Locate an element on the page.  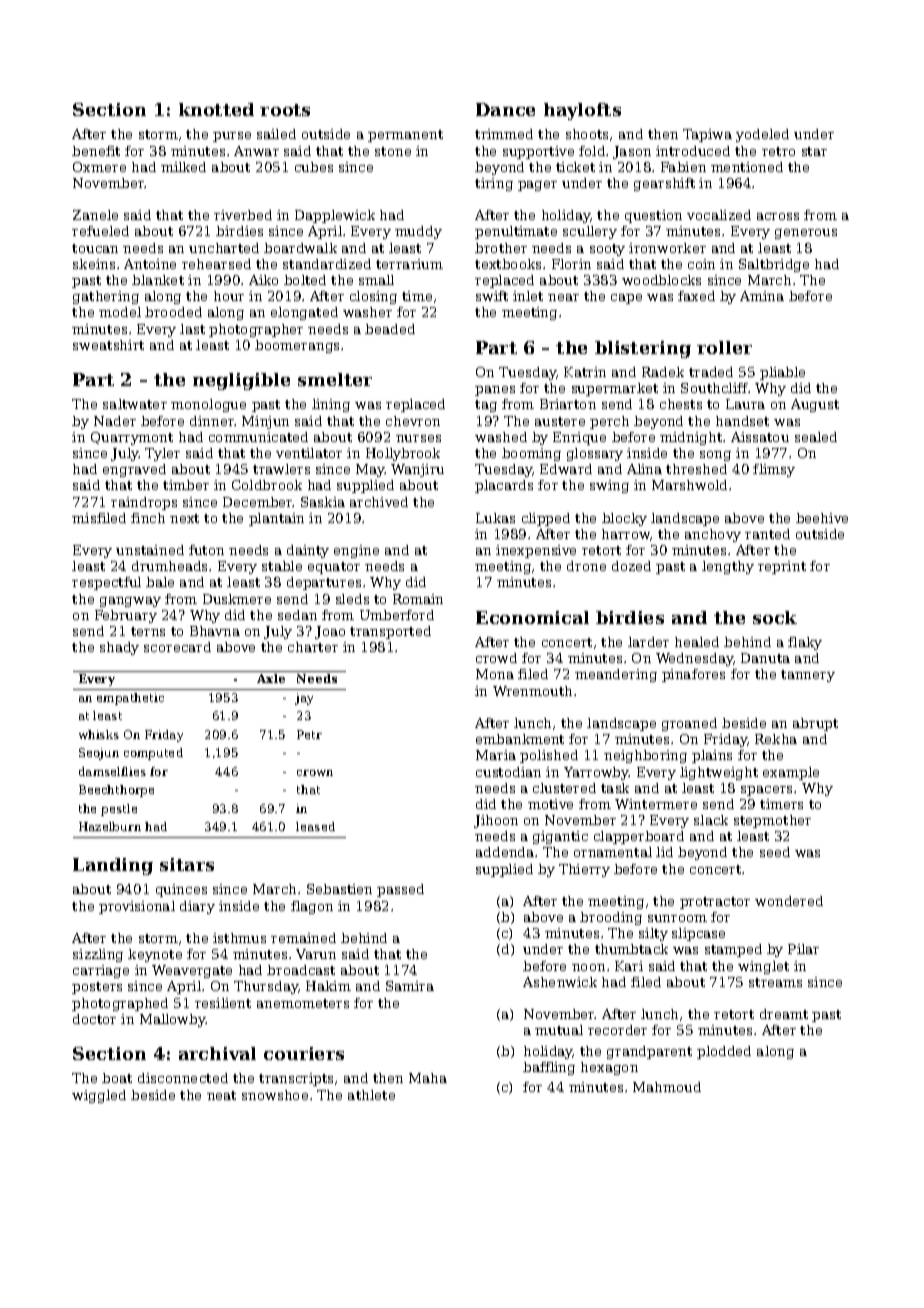
resilient is located at coordinates (223, 1003).
